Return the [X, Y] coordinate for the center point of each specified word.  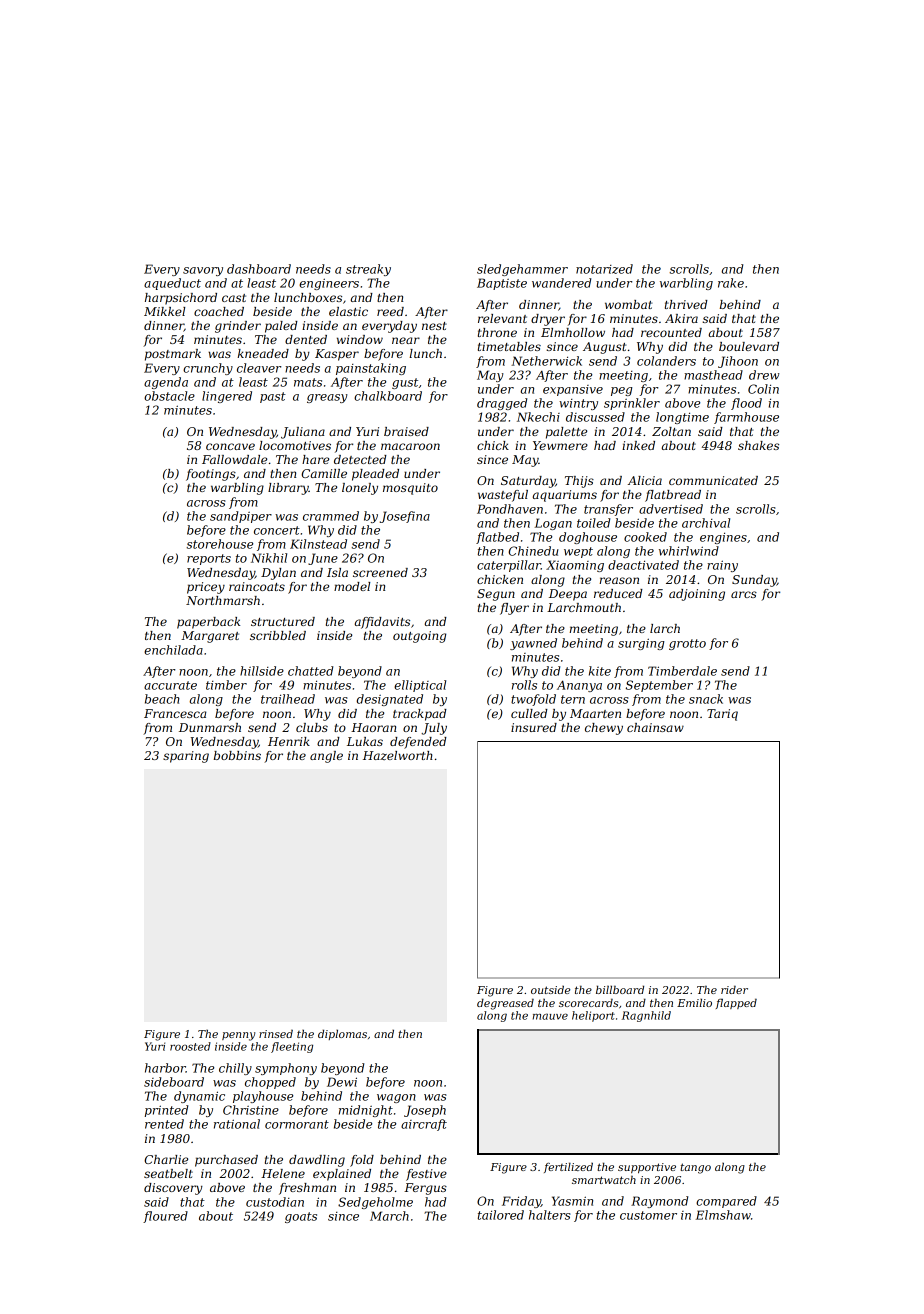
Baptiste [502, 284]
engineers [329, 284]
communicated [713, 480]
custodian [275, 1202]
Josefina [405, 517]
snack [706, 699]
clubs [312, 727]
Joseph [425, 1111]
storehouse [219, 544]
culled [529, 713]
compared [726, 1202]
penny [238, 1036]
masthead [713, 375]
